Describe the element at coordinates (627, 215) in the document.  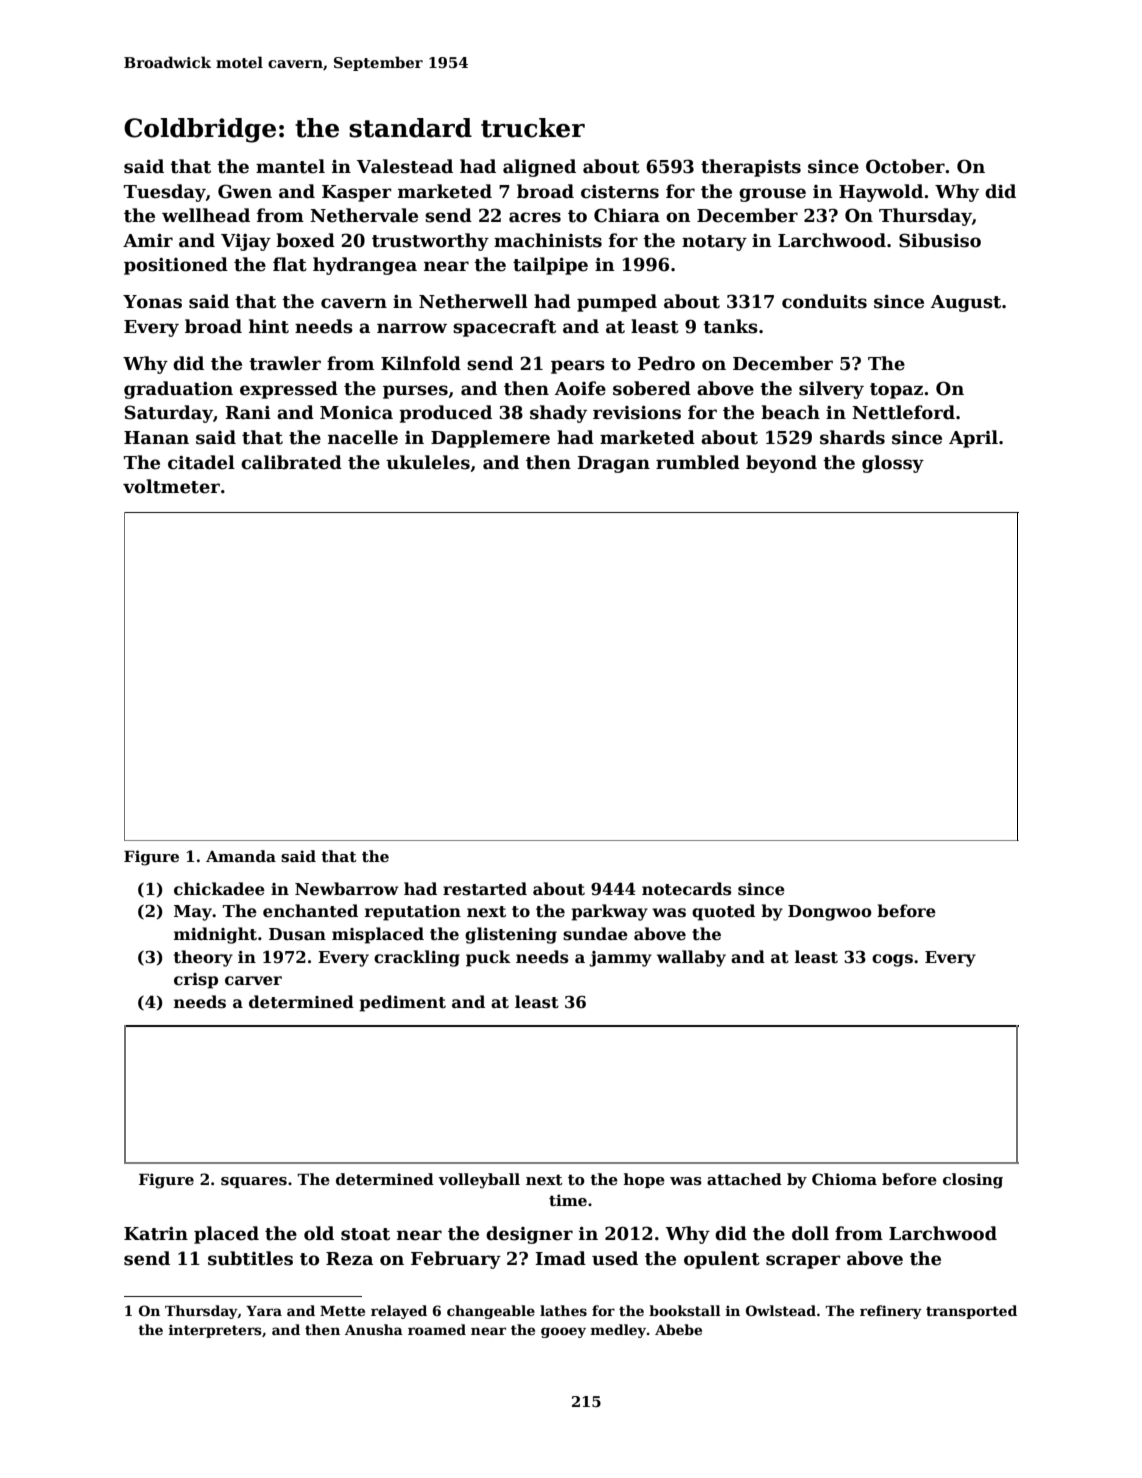
I see `Chiara` at that location.
